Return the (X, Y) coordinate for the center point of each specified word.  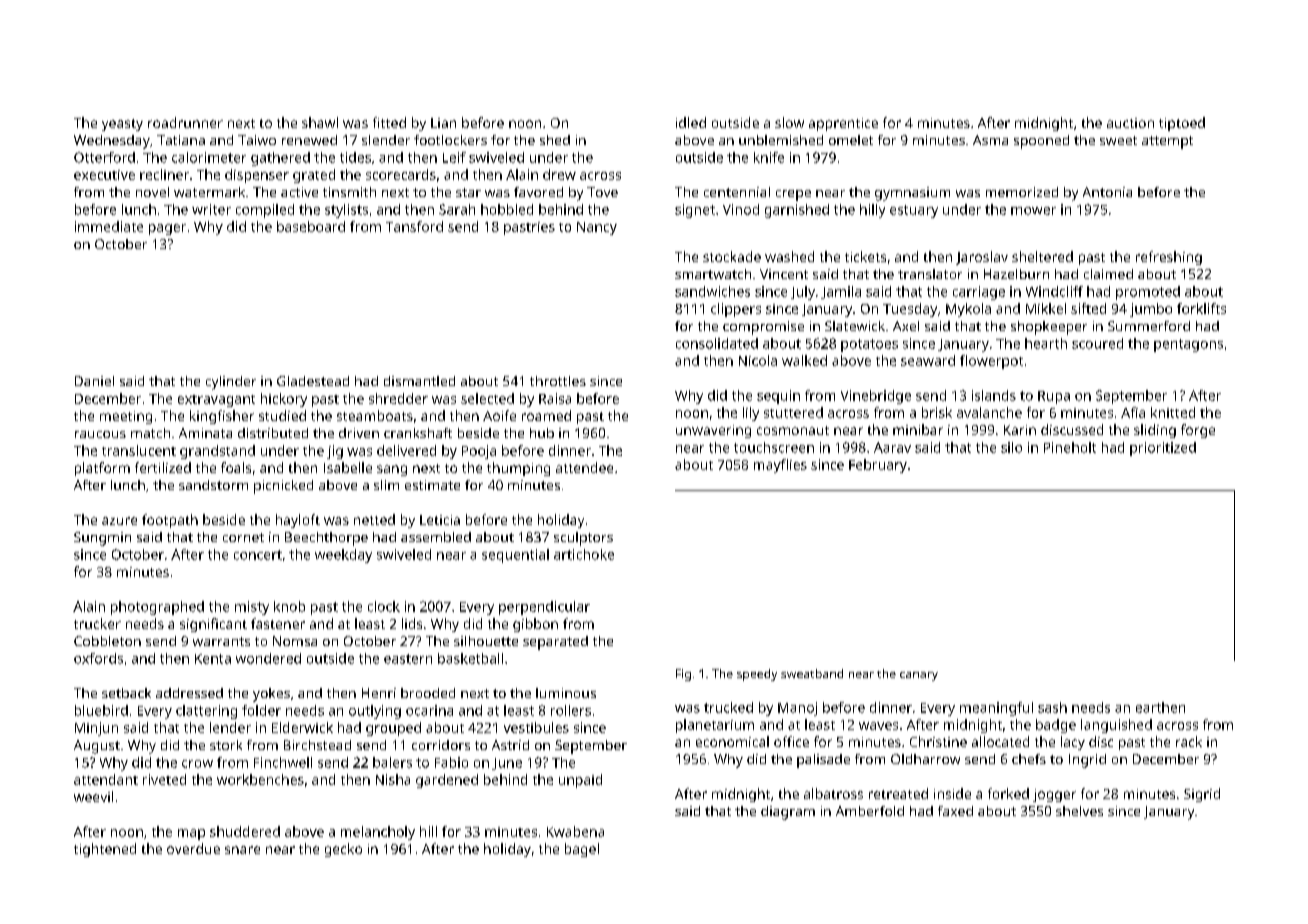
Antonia (1107, 192)
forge (1198, 431)
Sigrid (1202, 795)
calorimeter (209, 157)
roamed (546, 415)
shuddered (245, 831)
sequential (515, 556)
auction (1130, 123)
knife (769, 157)
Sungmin (102, 539)
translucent (139, 450)
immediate (109, 226)
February (878, 466)
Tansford (414, 226)
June (507, 764)
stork (226, 745)
